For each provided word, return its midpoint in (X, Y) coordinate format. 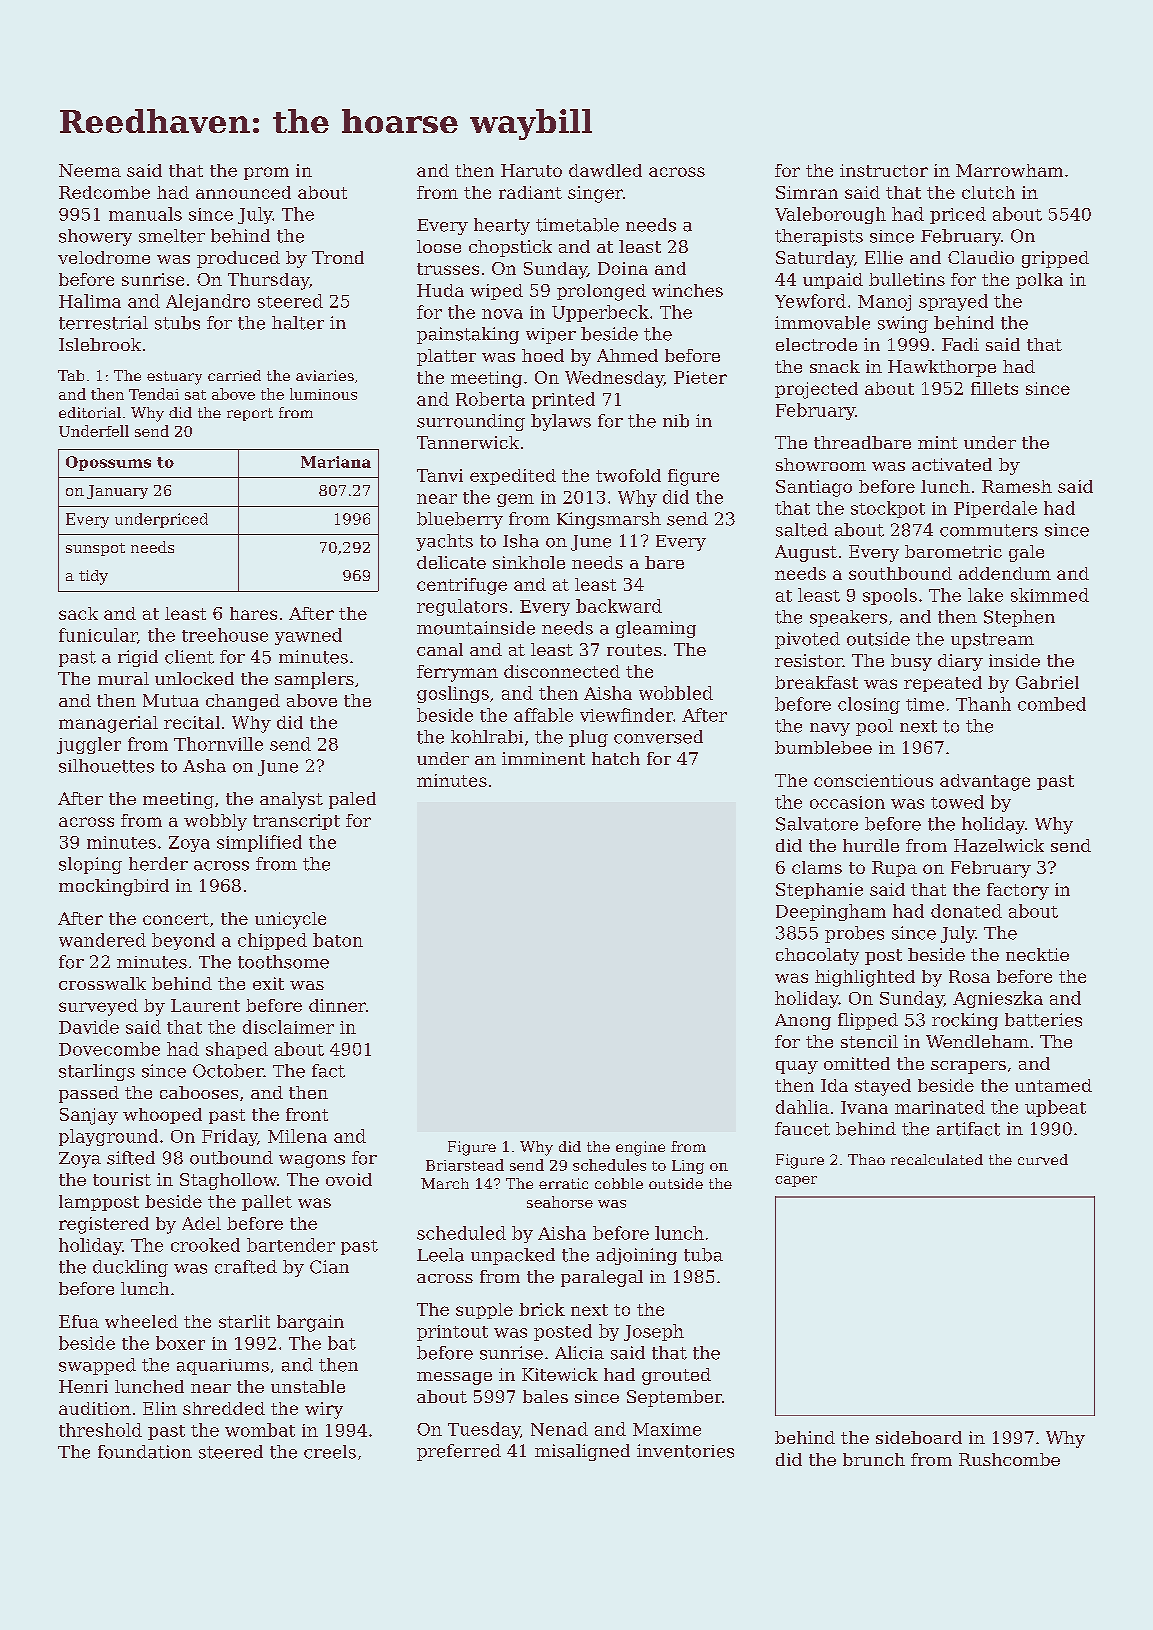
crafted (246, 1267)
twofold (628, 475)
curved (1043, 1159)
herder (158, 864)
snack (835, 366)
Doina (623, 268)
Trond (338, 257)
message (454, 1378)
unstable (308, 1386)
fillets (994, 388)
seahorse (560, 1202)
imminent (543, 758)
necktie (1037, 954)
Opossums (108, 463)
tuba (703, 1255)
